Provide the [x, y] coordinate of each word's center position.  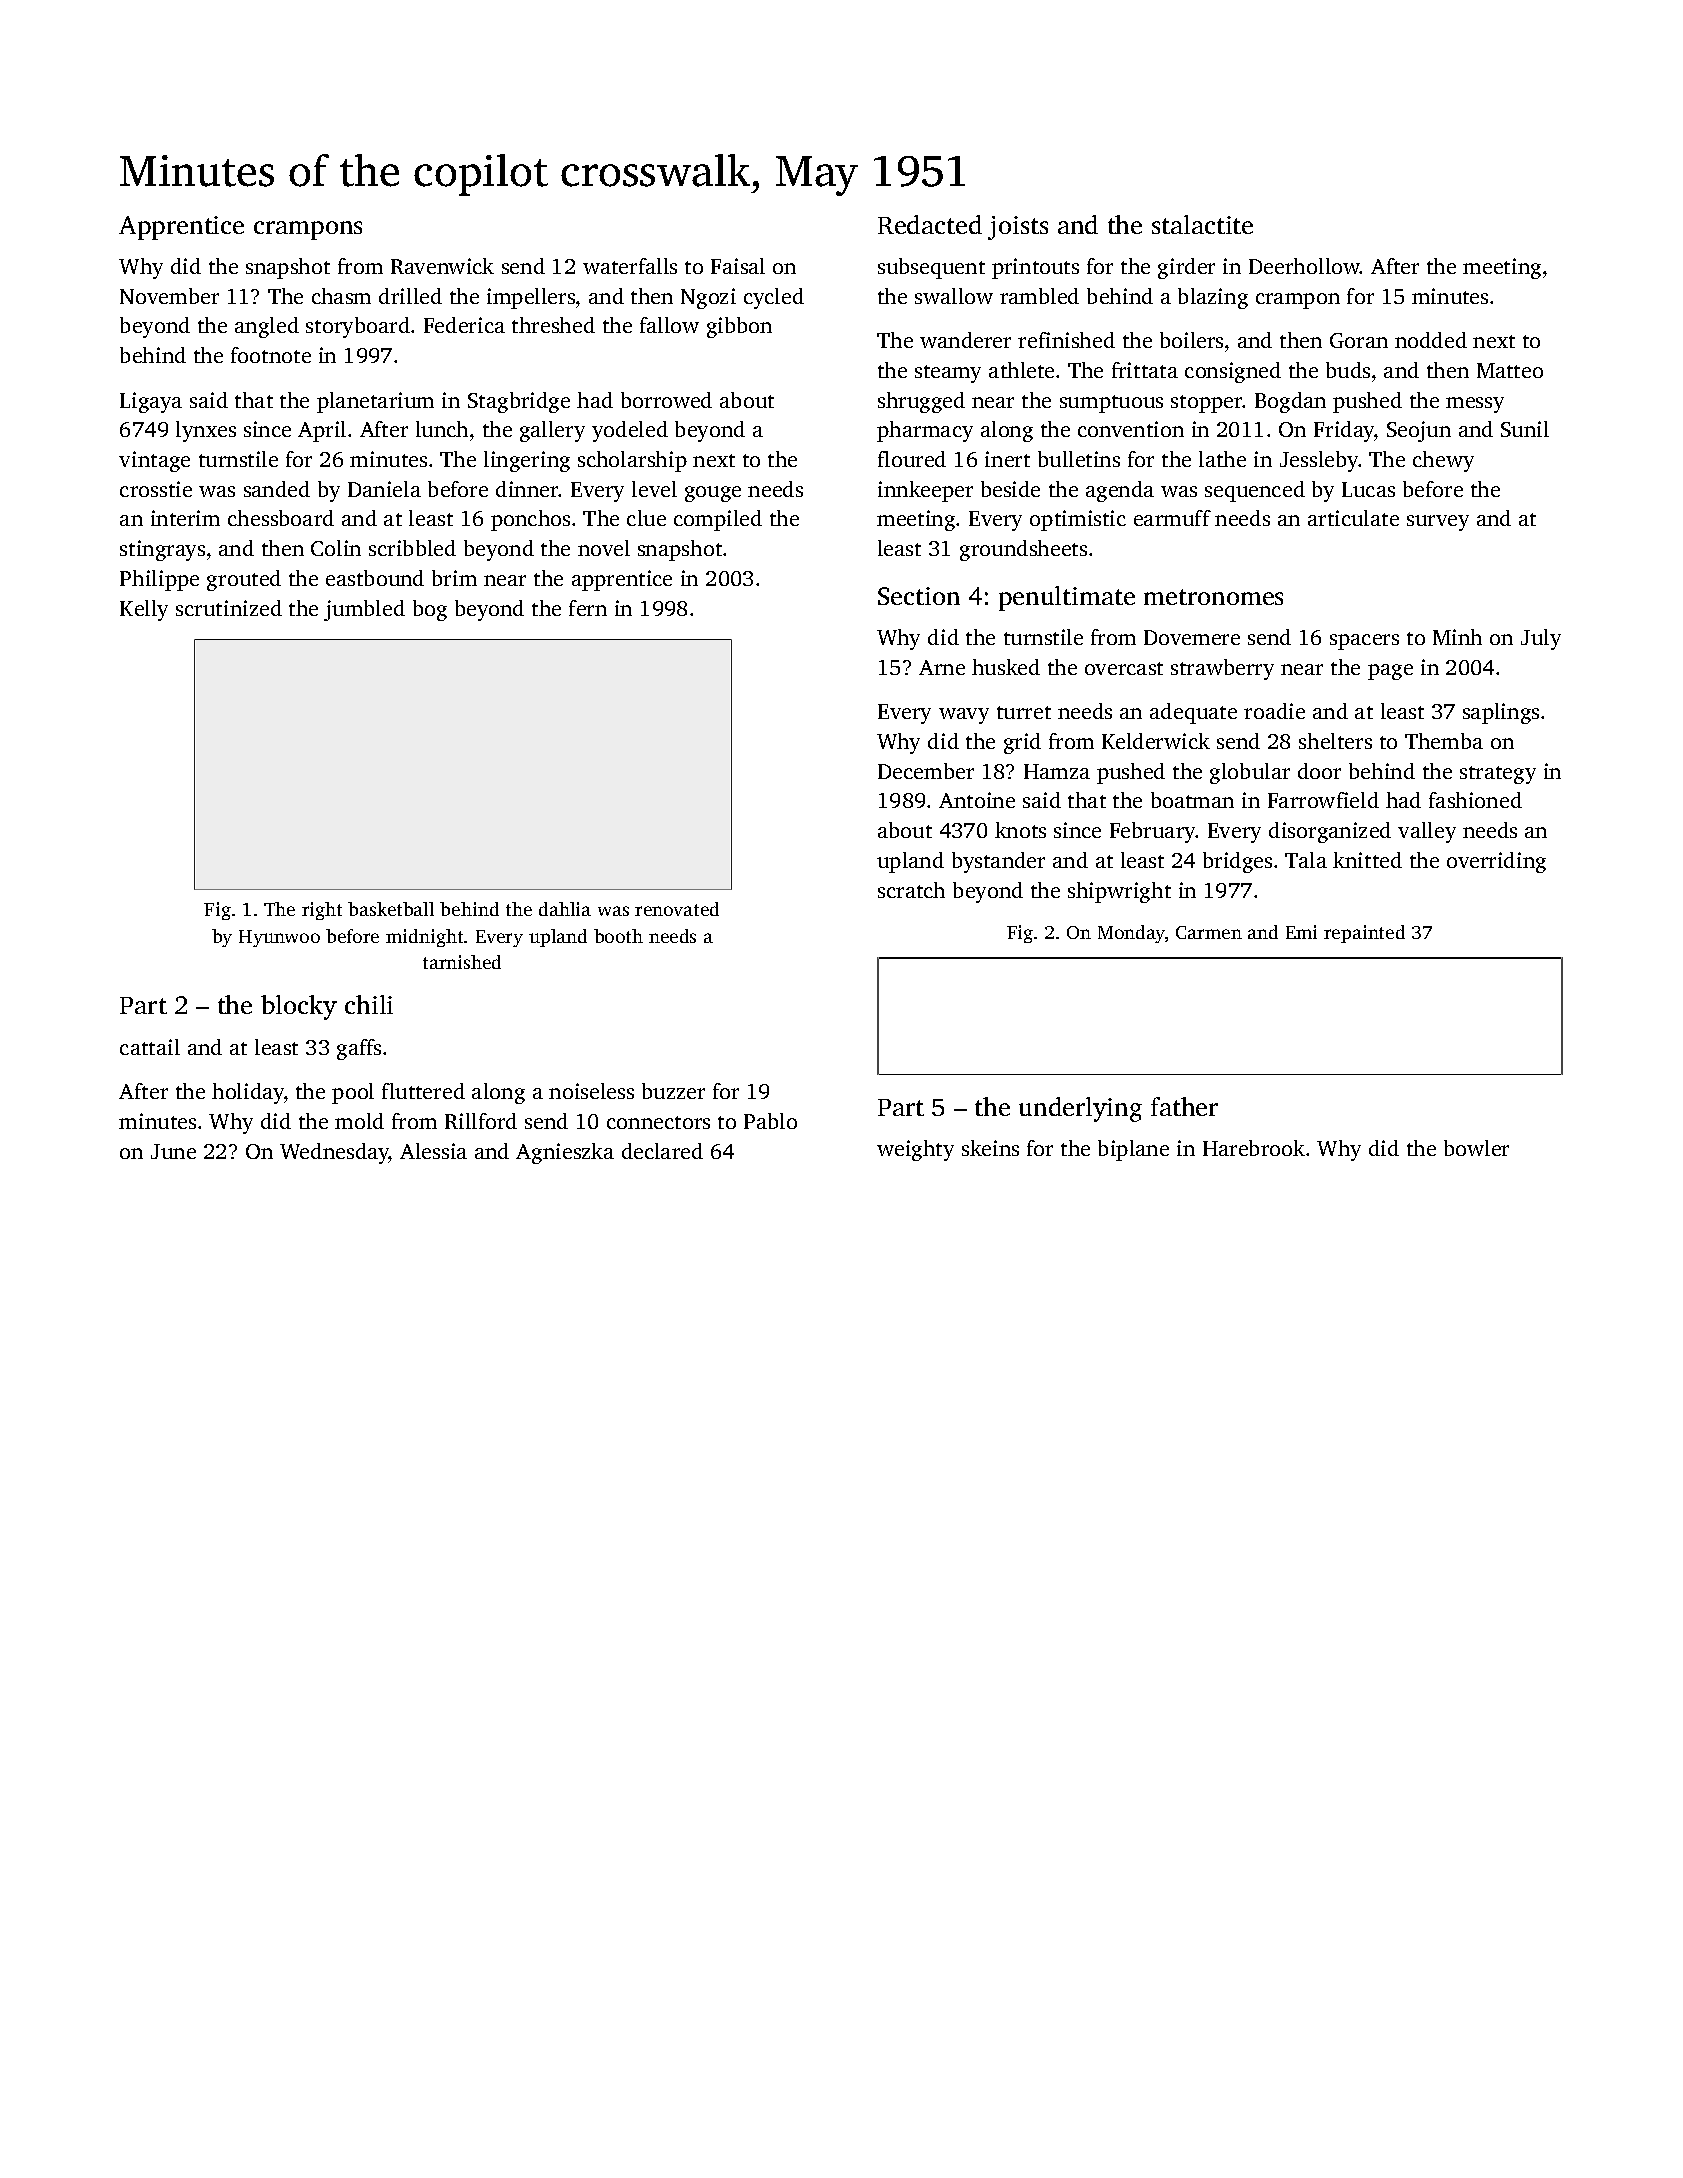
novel [604, 548]
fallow [669, 325]
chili [369, 1004]
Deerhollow [1304, 266]
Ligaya [151, 402]
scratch [911, 890]
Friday [1344, 431]
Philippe [159, 580]
